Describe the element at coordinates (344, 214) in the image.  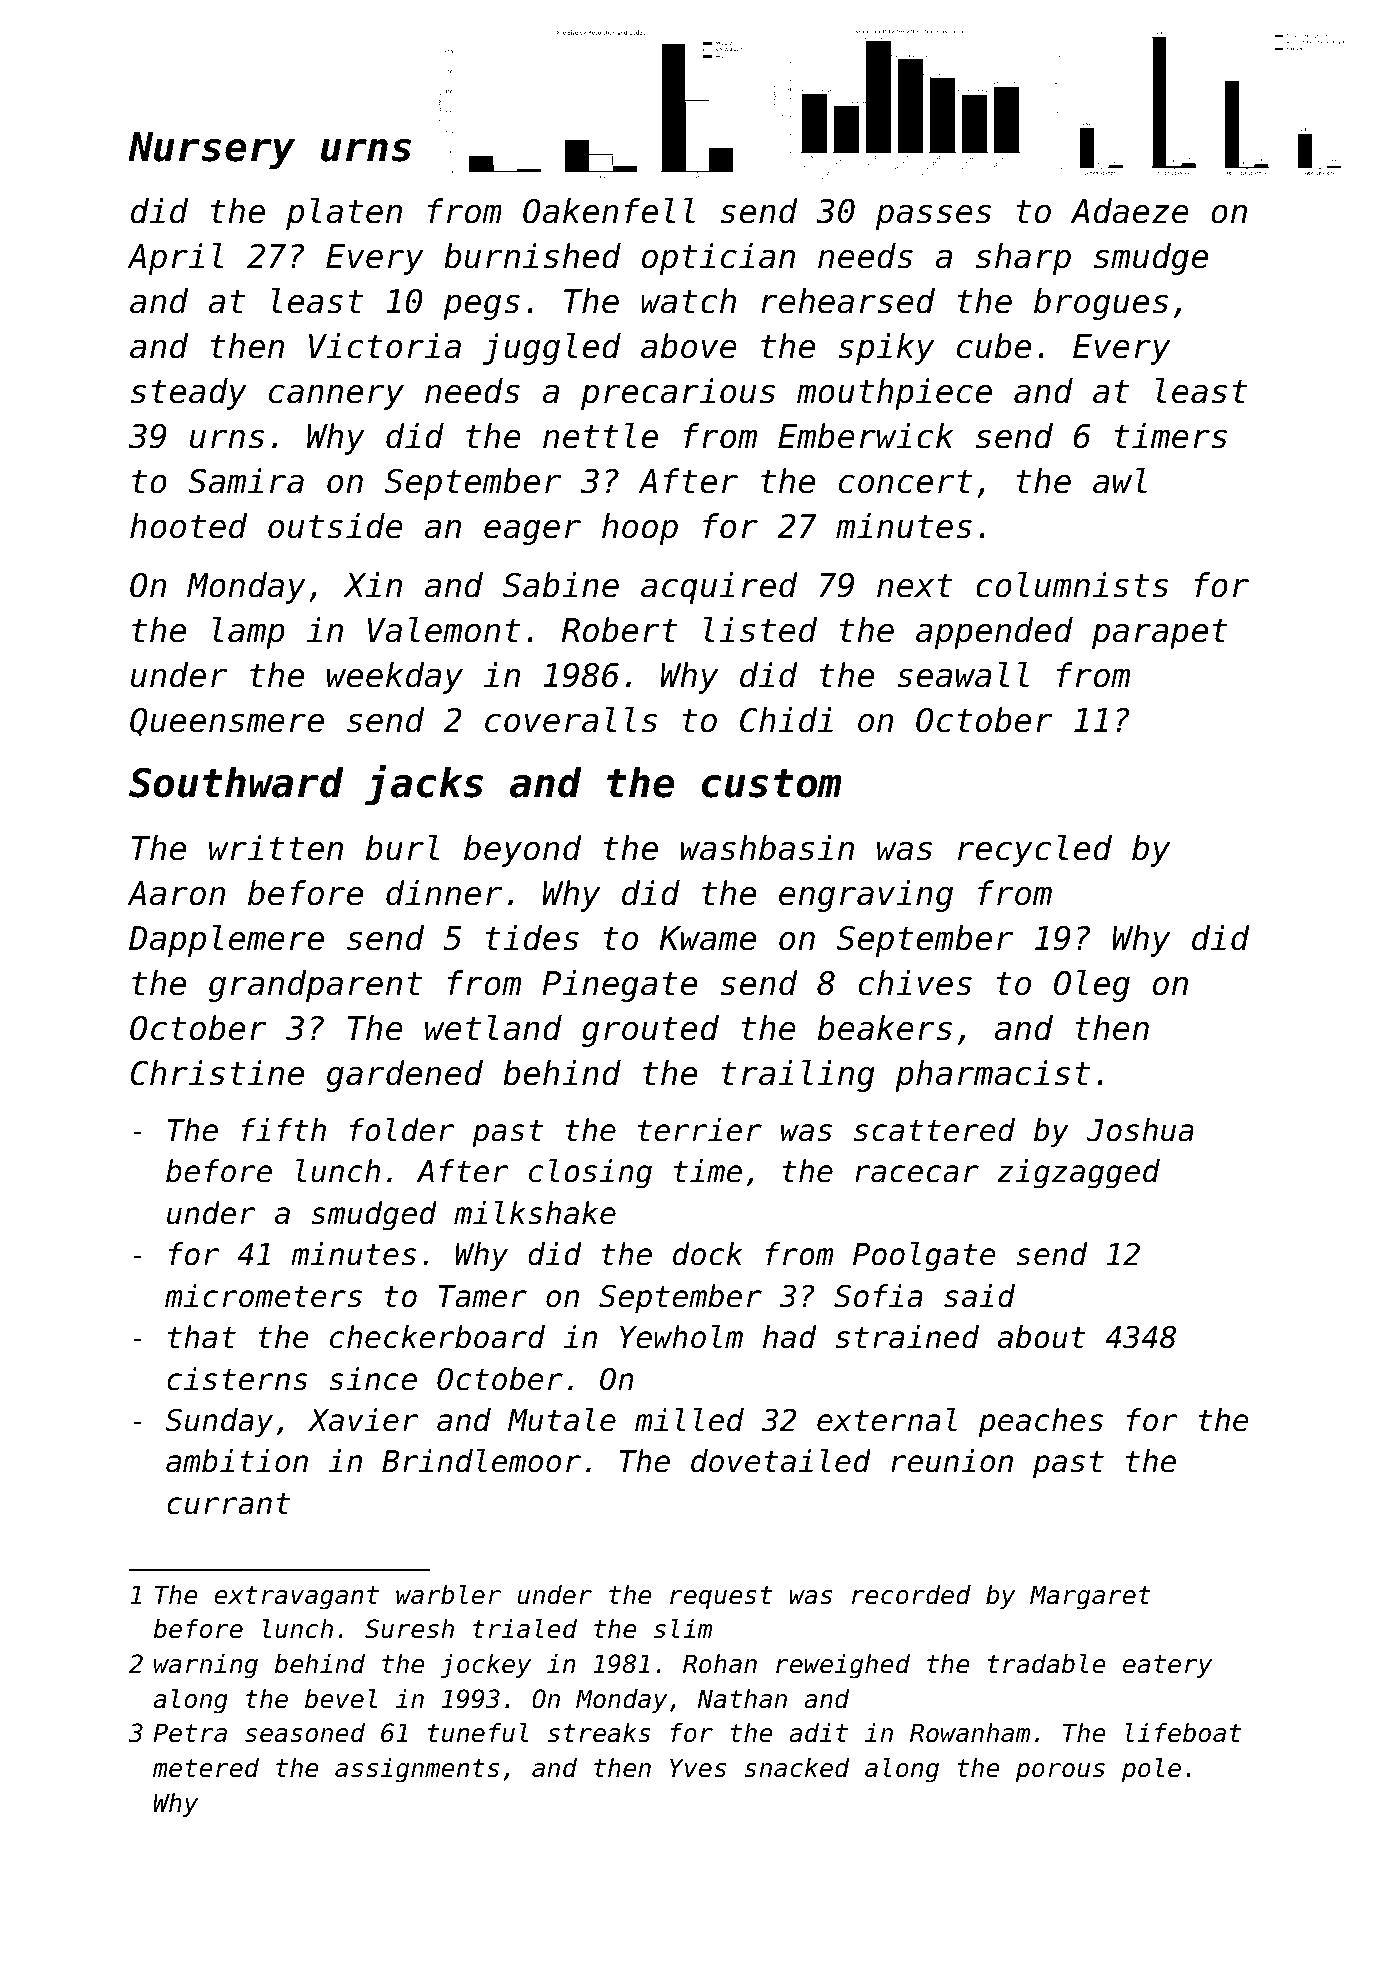
I see `platen` at that location.
